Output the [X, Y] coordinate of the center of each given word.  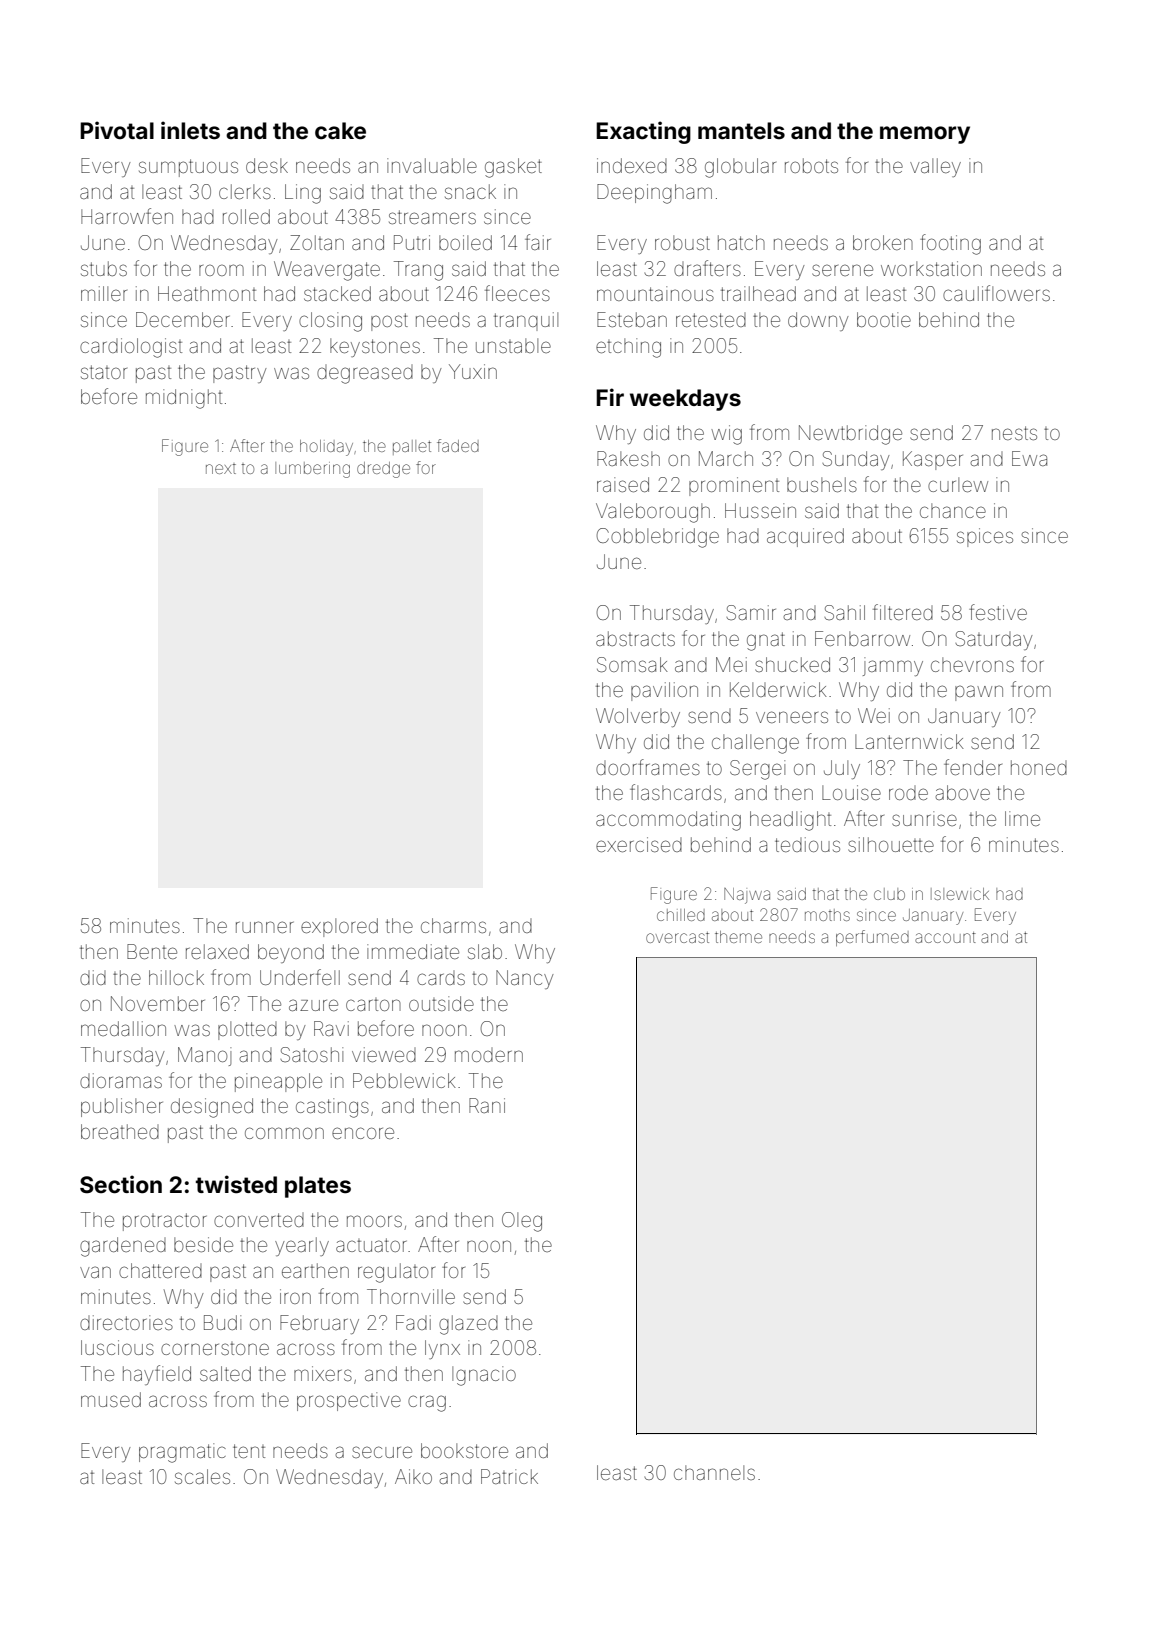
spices [985, 537]
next [221, 469]
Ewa [1029, 458]
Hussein [760, 510]
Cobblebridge [658, 538]
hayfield [157, 1375]
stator [104, 372]
